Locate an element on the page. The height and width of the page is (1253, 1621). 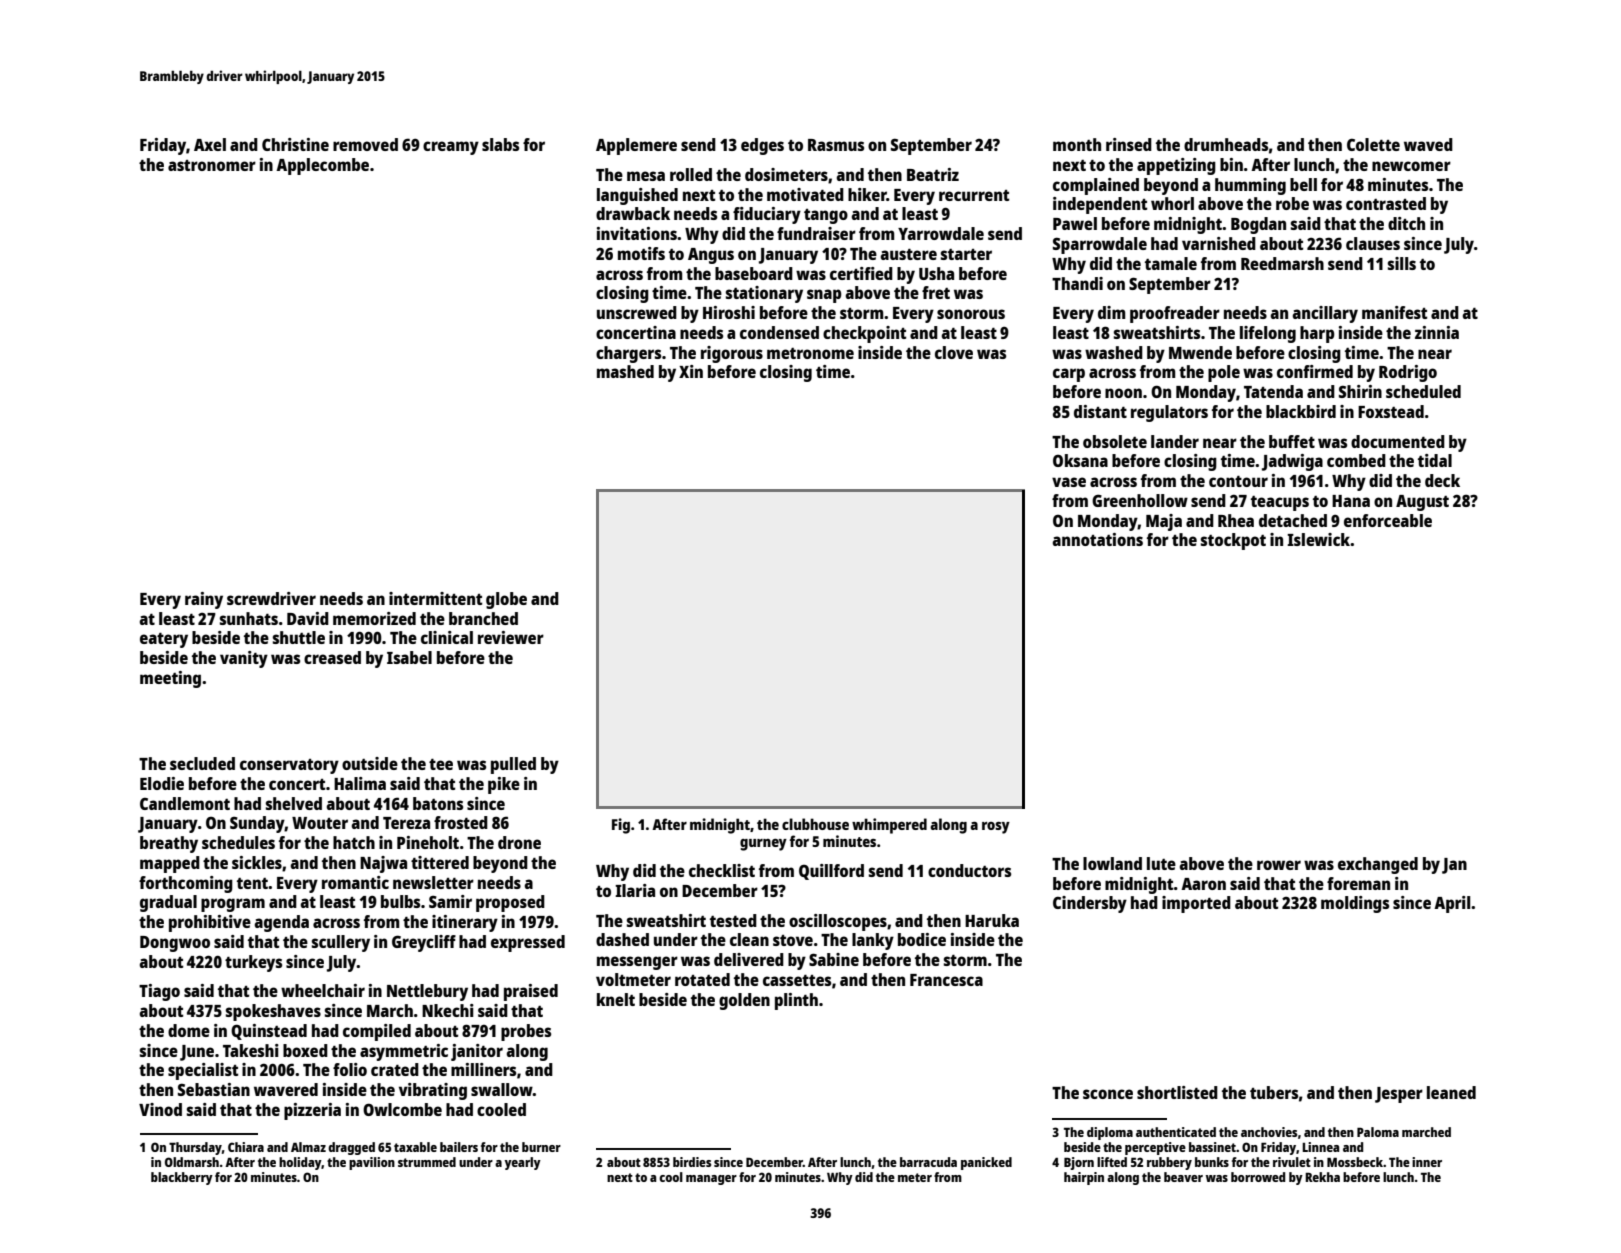
tubers is located at coordinates (1274, 1092).
